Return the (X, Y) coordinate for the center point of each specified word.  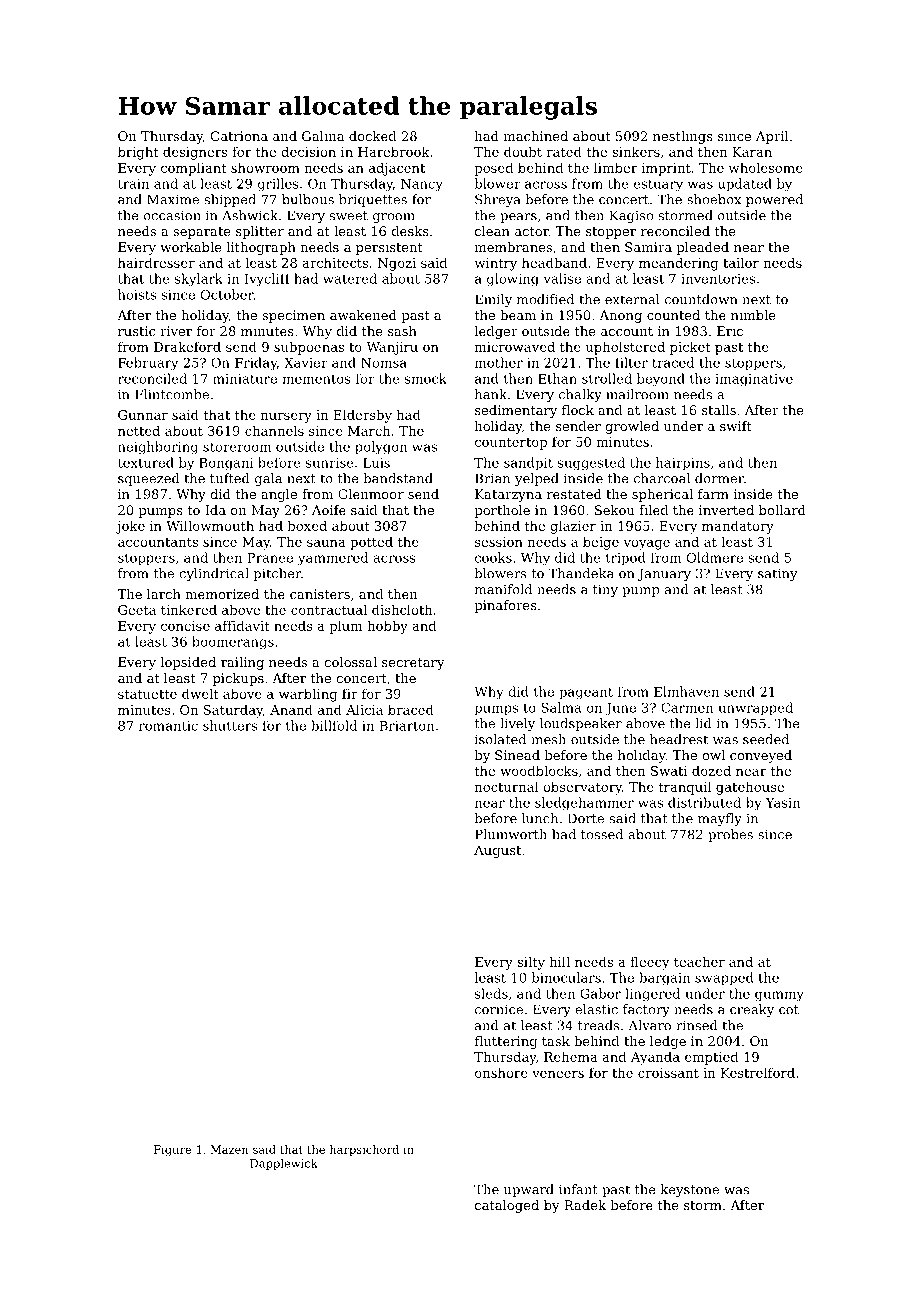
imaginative (754, 380)
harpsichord (364, 1150)
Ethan (557, 378)
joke (130, 527)
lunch (540, 818)
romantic (168, 726)
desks (410, 231)
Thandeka (581, 573)
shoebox (714, 199)
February (148, 364)
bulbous (308, 199)
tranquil (685, 788)
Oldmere (715, 557)
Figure (172, 1151)
